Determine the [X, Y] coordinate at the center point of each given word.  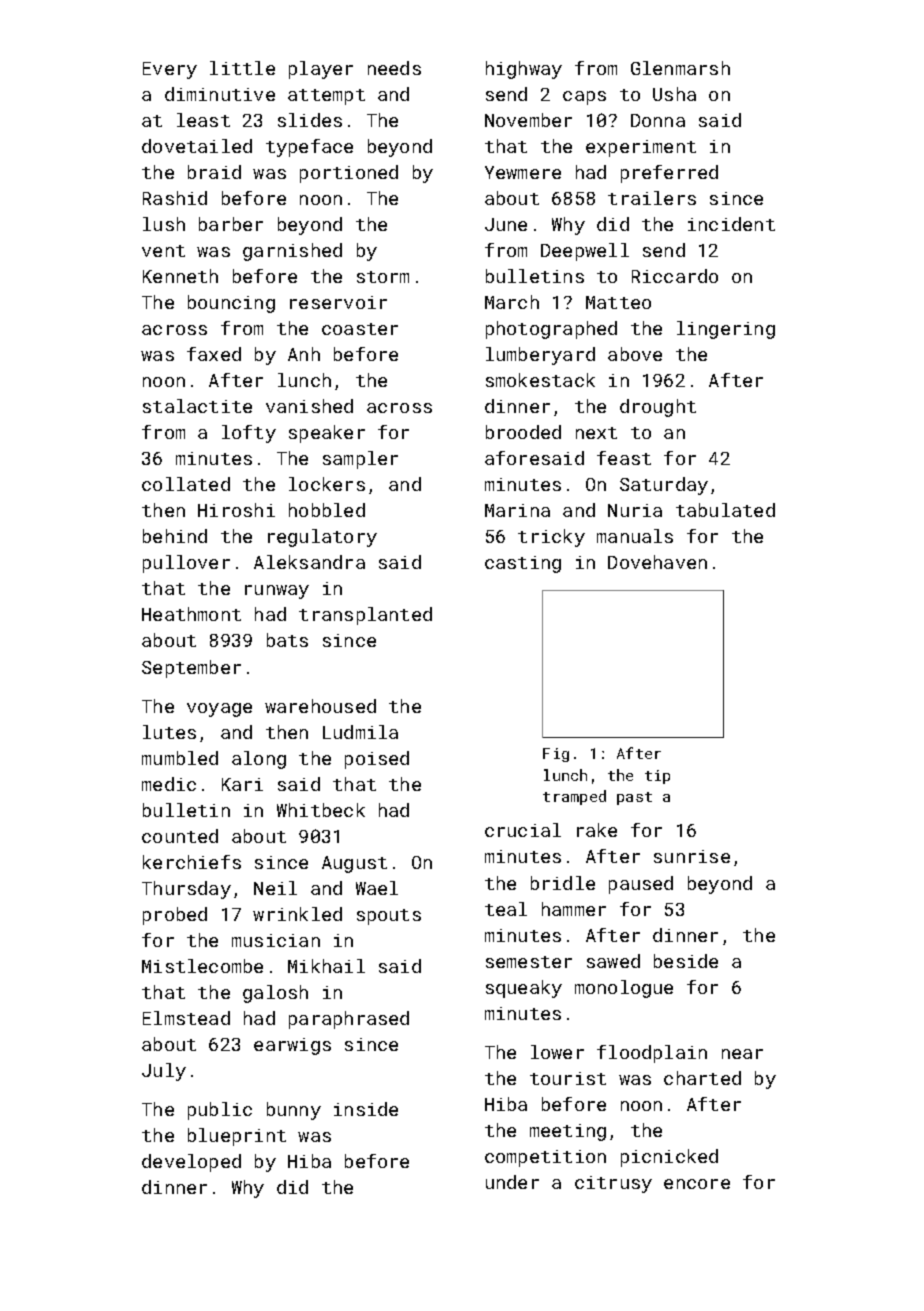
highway [524, 70]
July [164, 1072]
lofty [249, 434]
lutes [169, 732]
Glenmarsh [680, 68]
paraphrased [349, 1020]
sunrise [692, 856]
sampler [360, 460]
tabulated [725, 510]
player [321, 70]
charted [702, 1078]
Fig [556, 755]
